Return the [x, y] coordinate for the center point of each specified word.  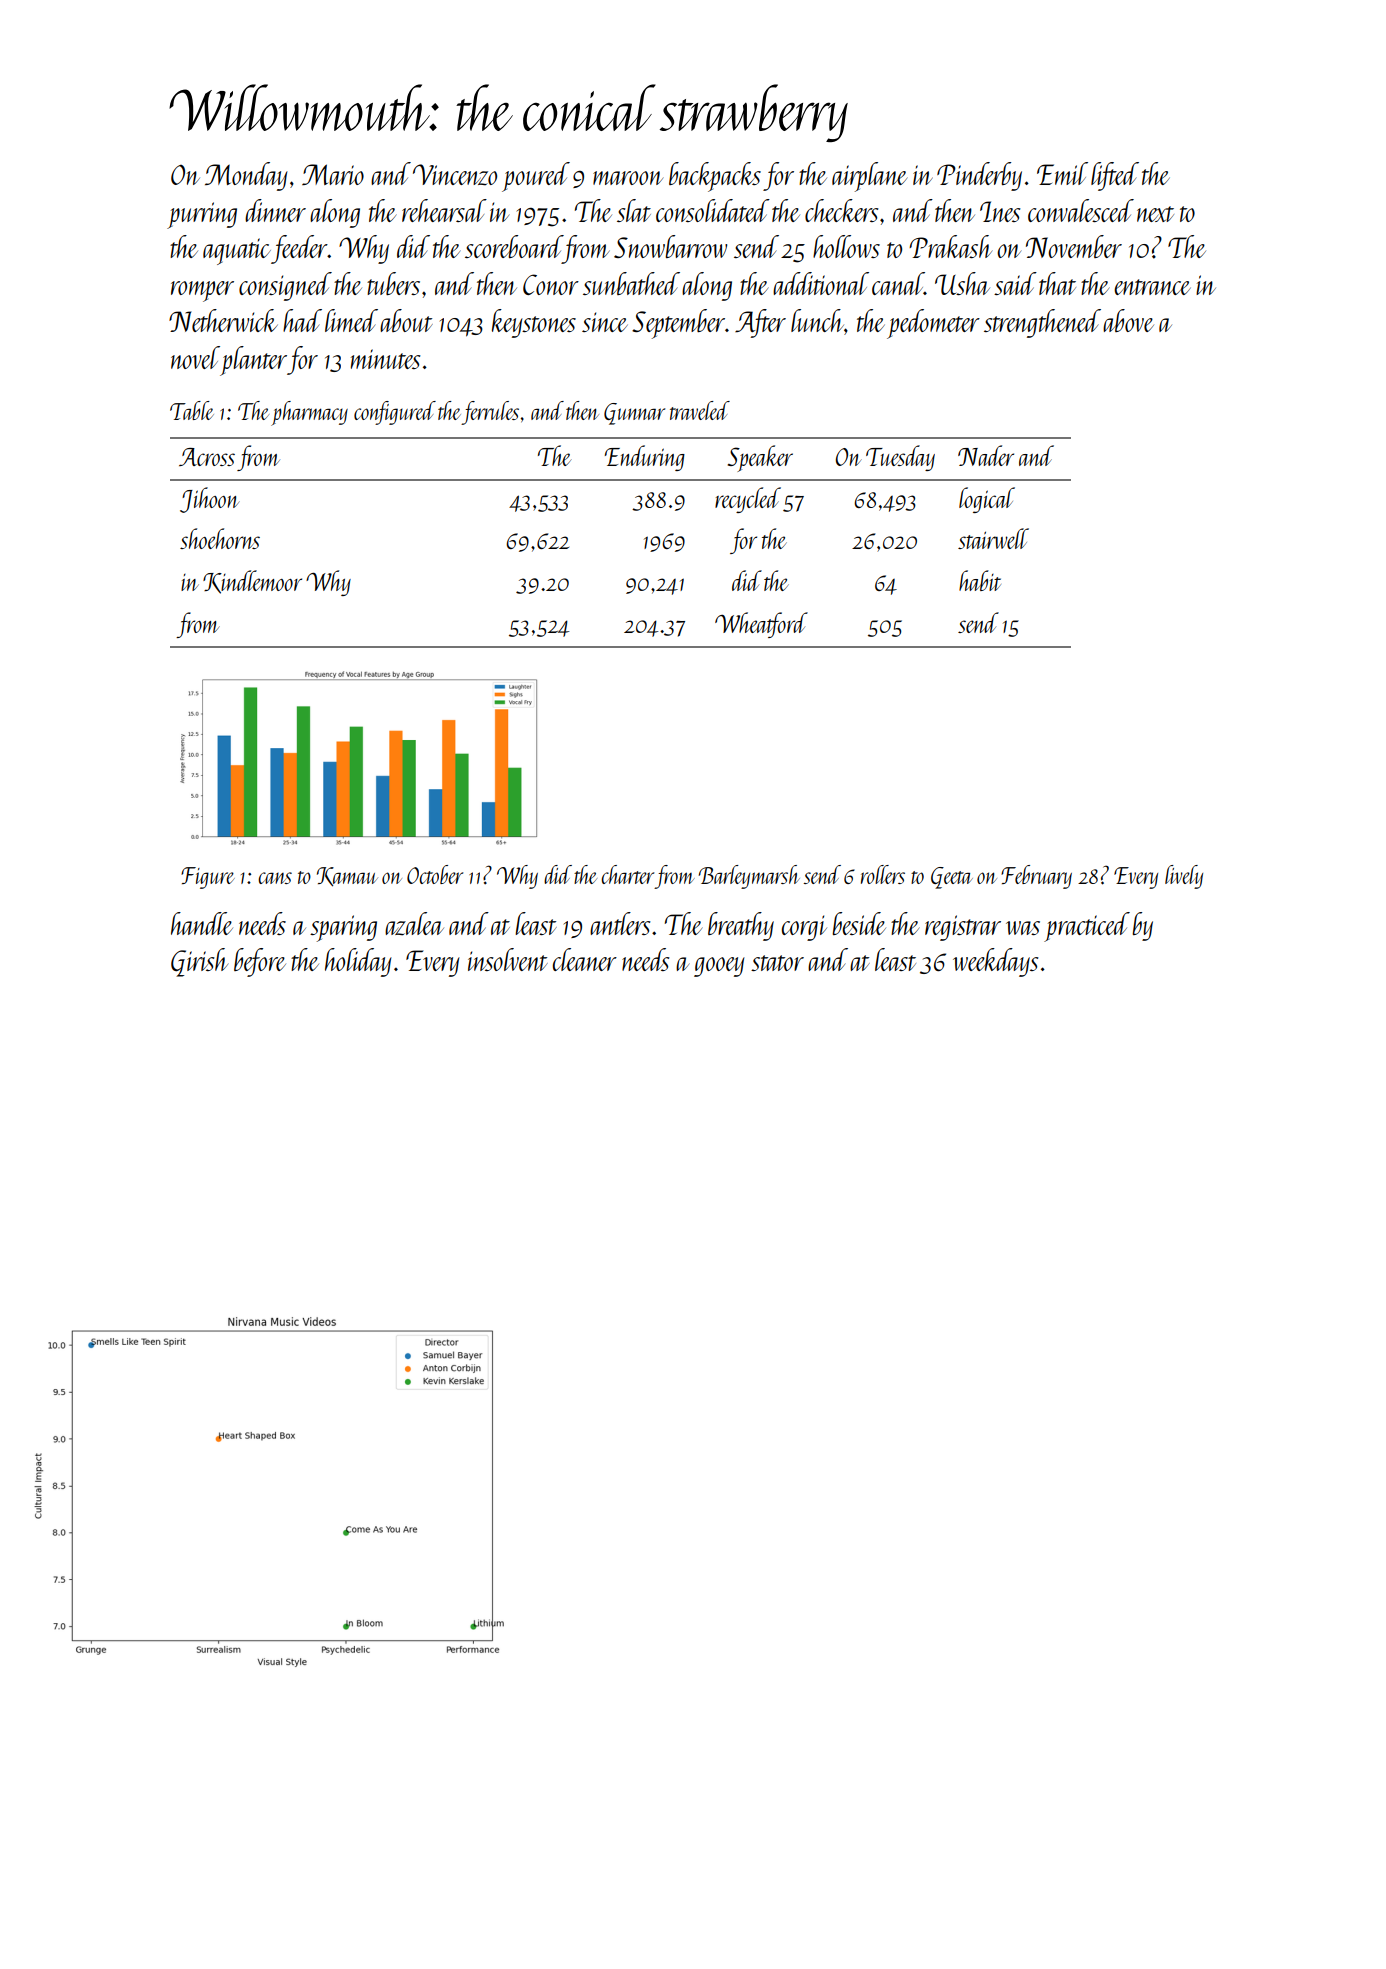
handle [202, 923]
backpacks [715, 177]
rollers [883, 874]
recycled [748, 500]
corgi [804, 928]
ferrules [490, 413]
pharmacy [309, 413]
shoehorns [220, 538]
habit [980, 580]
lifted [1115, 176]
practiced [1087, 927]
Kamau [347, 877]
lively [1184, 877]
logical [987, 500]
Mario [333, 174]
